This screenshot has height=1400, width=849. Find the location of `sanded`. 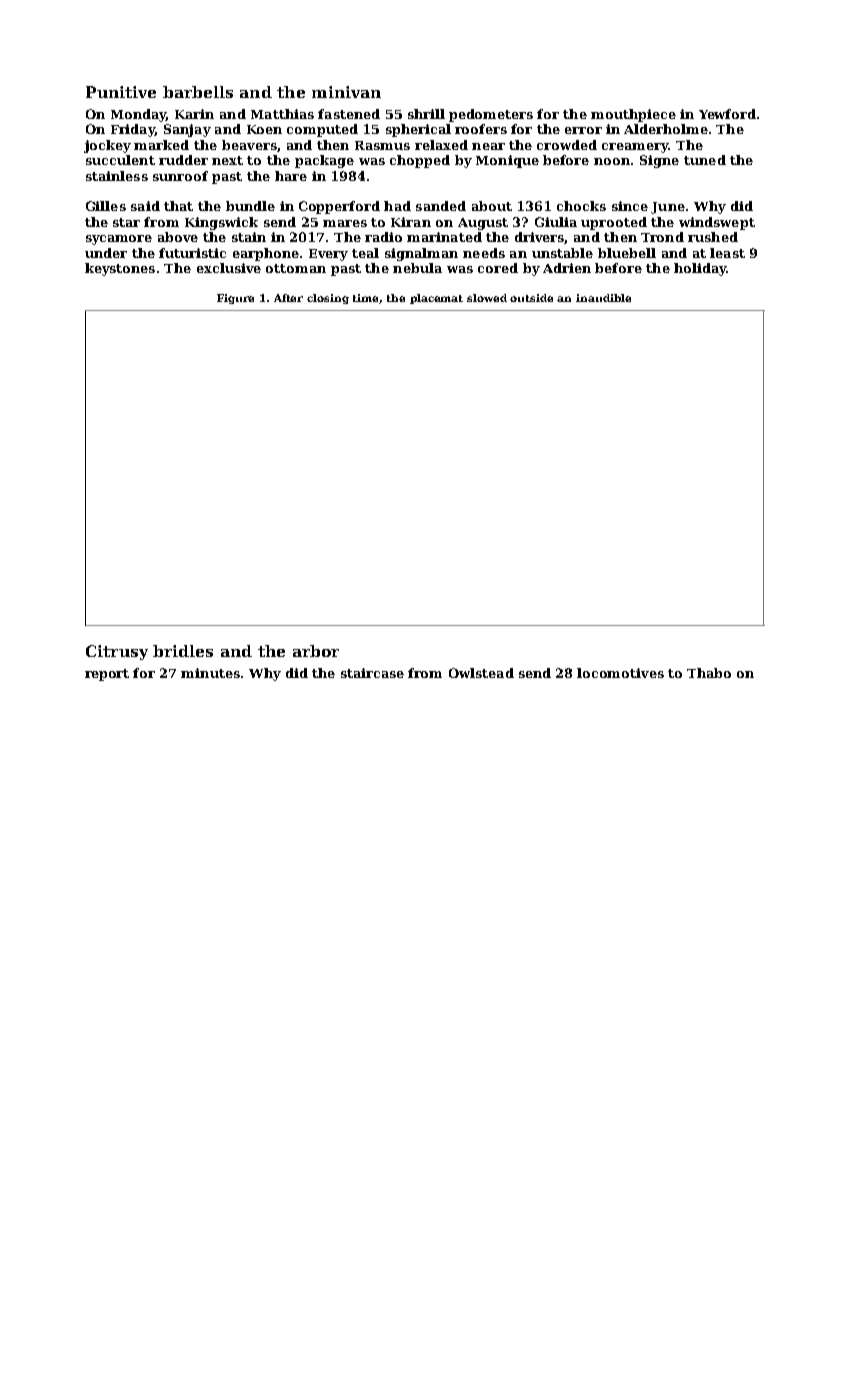

sanded is located at coordinates (441, 206).
